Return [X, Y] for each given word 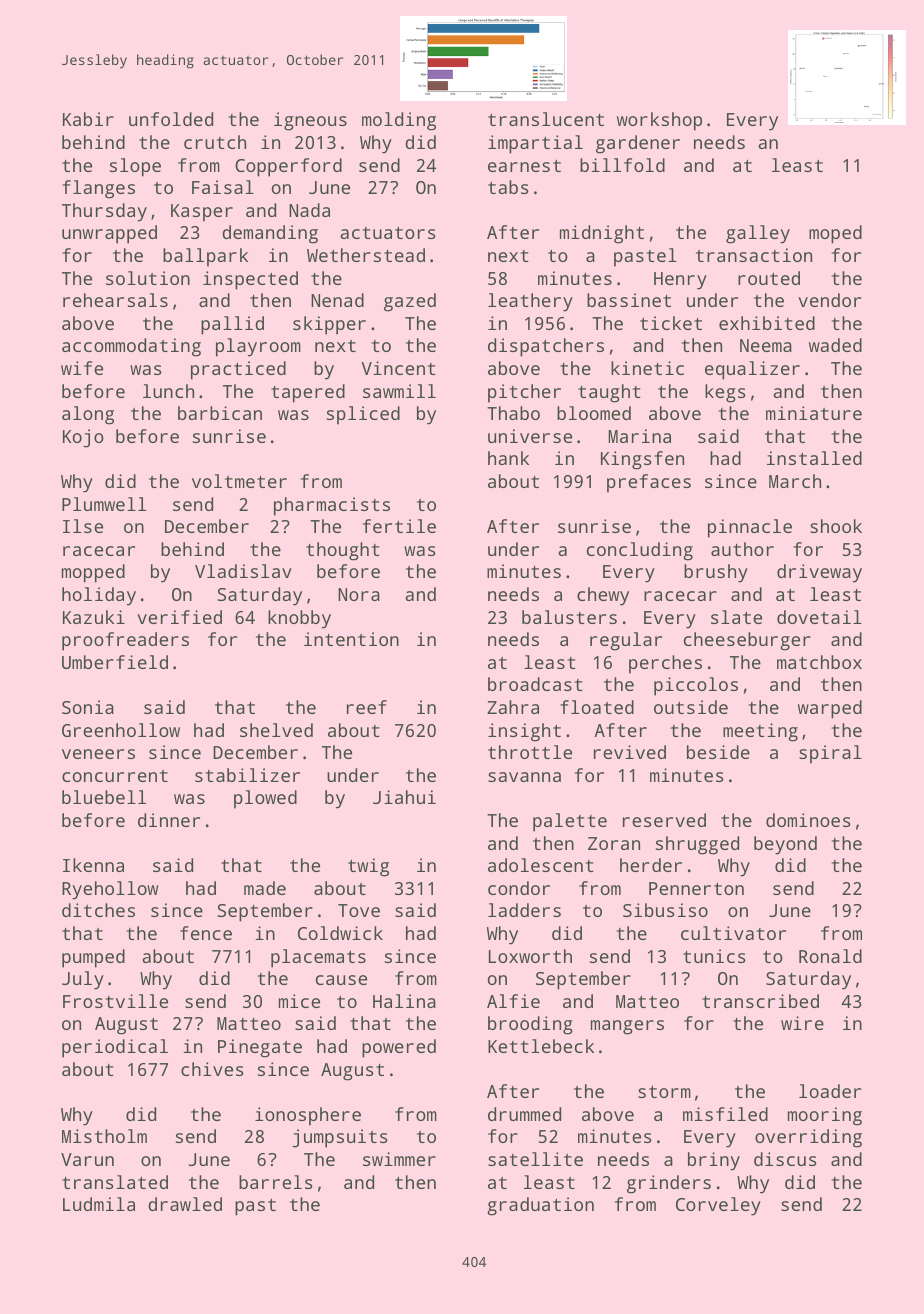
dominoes [808, 820]
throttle [530, 752]
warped [830, 709]
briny [714, 1161]
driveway [819, 573]
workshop [659, 121]
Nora [359, 594]
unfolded [171, 119]
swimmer [399, 1159]
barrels [276, 1182]
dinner [169, 820]
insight [524, 732]
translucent [546, 119]
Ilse [83, 526]
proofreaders [125, 641]
